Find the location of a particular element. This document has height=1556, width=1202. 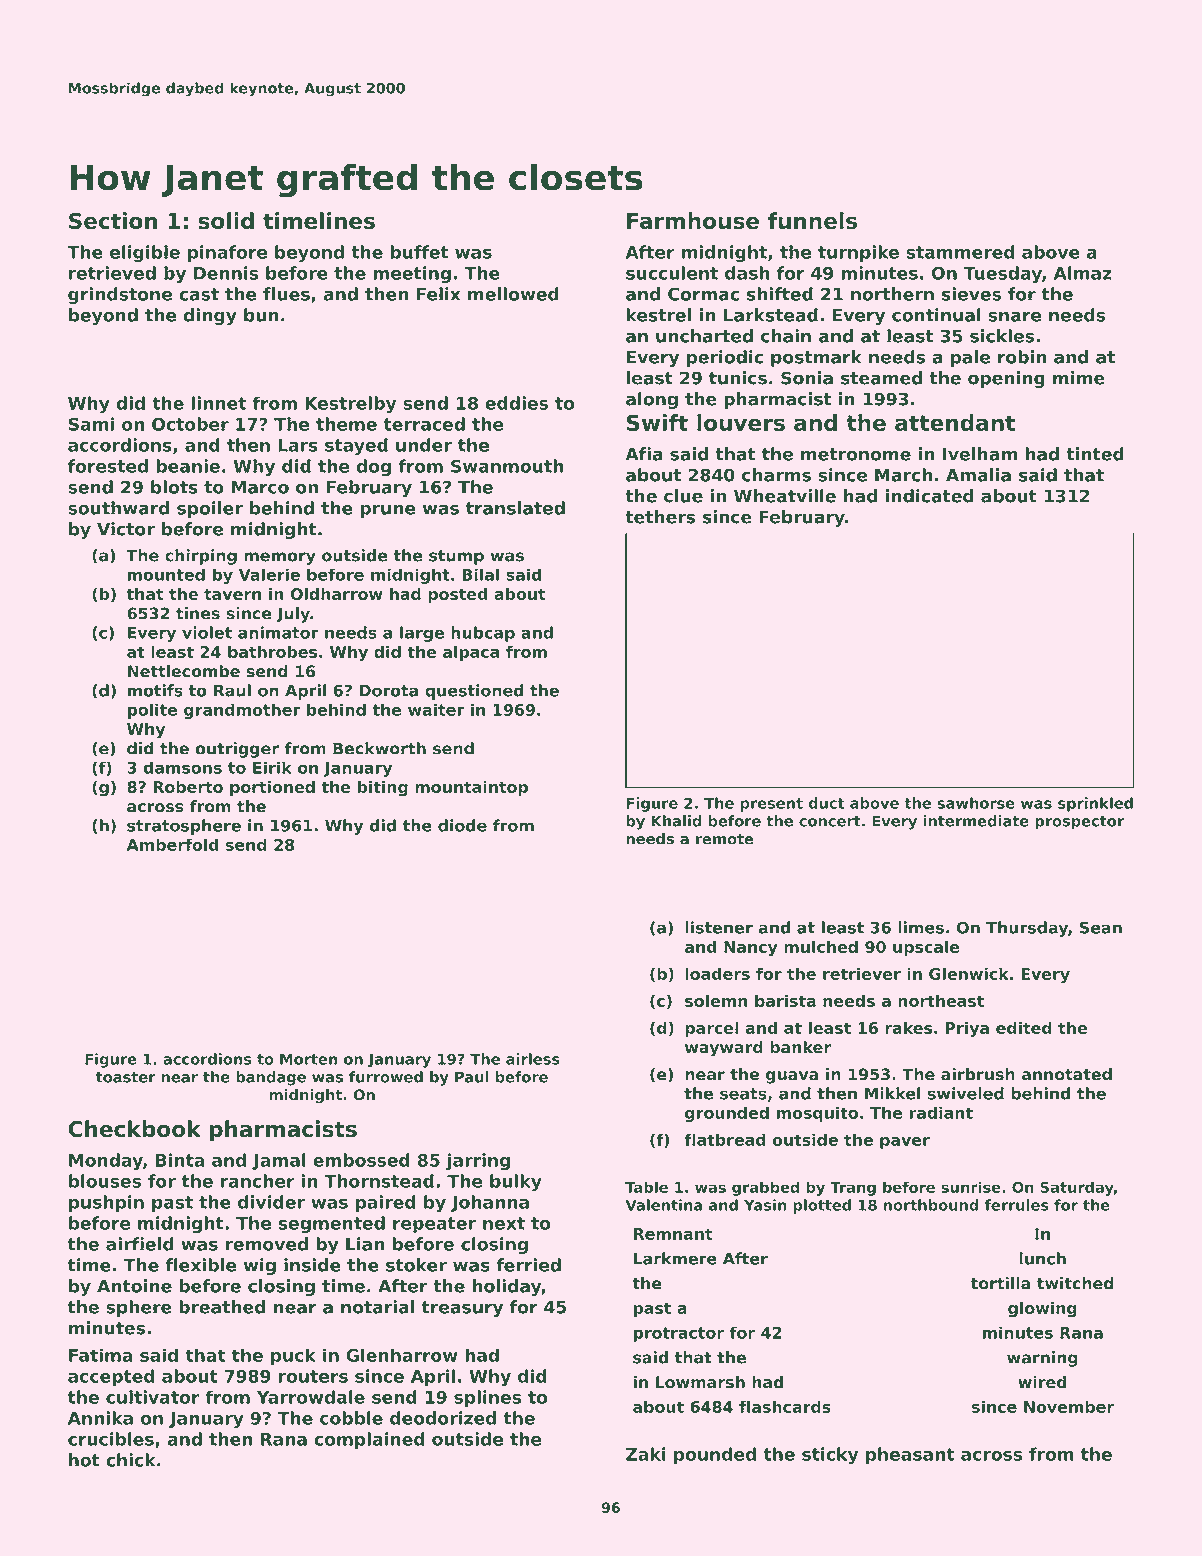

inside is located at coordinates (312, 1265).
